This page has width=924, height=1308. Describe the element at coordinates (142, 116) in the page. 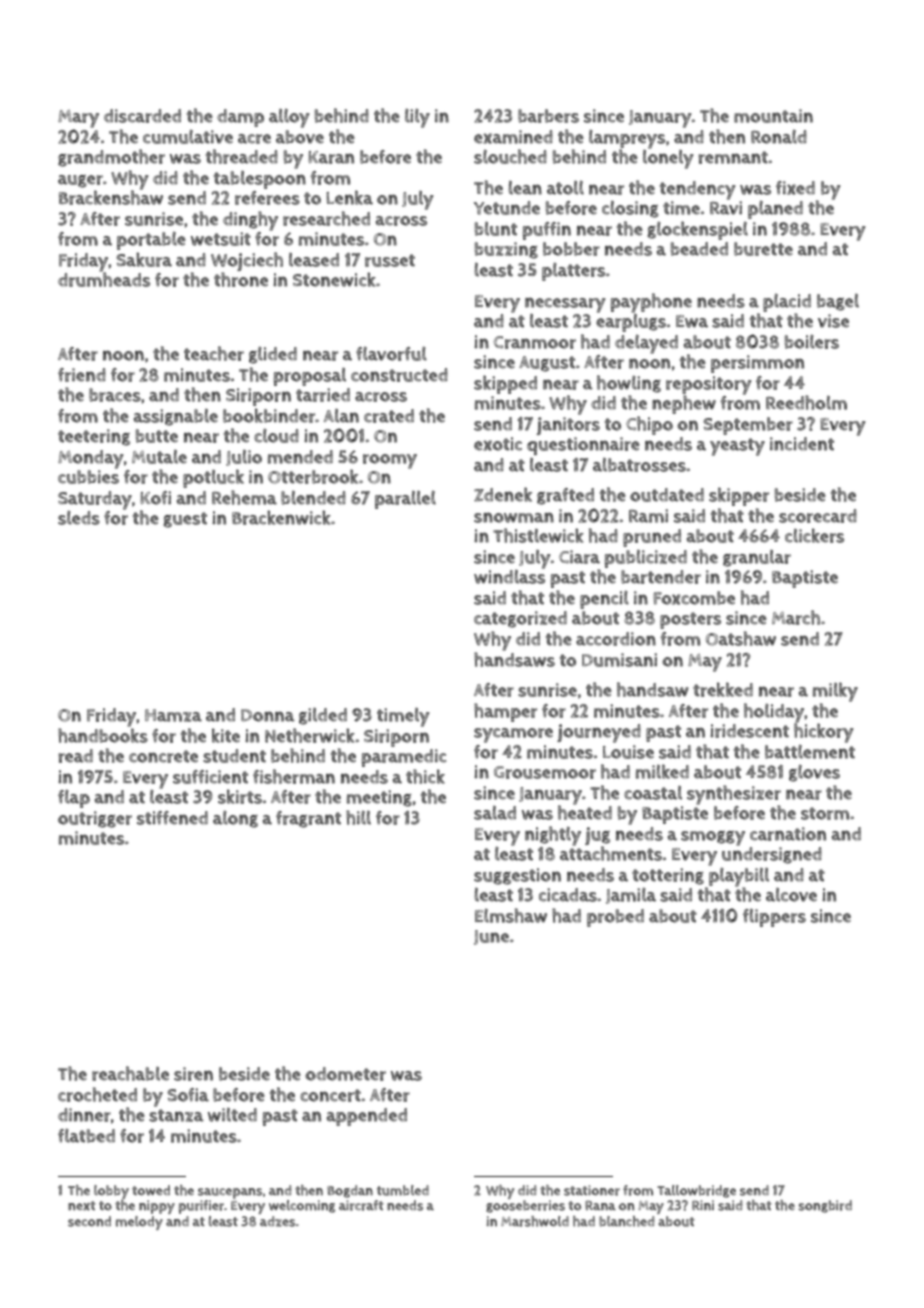

I see `discarded` at that location.
